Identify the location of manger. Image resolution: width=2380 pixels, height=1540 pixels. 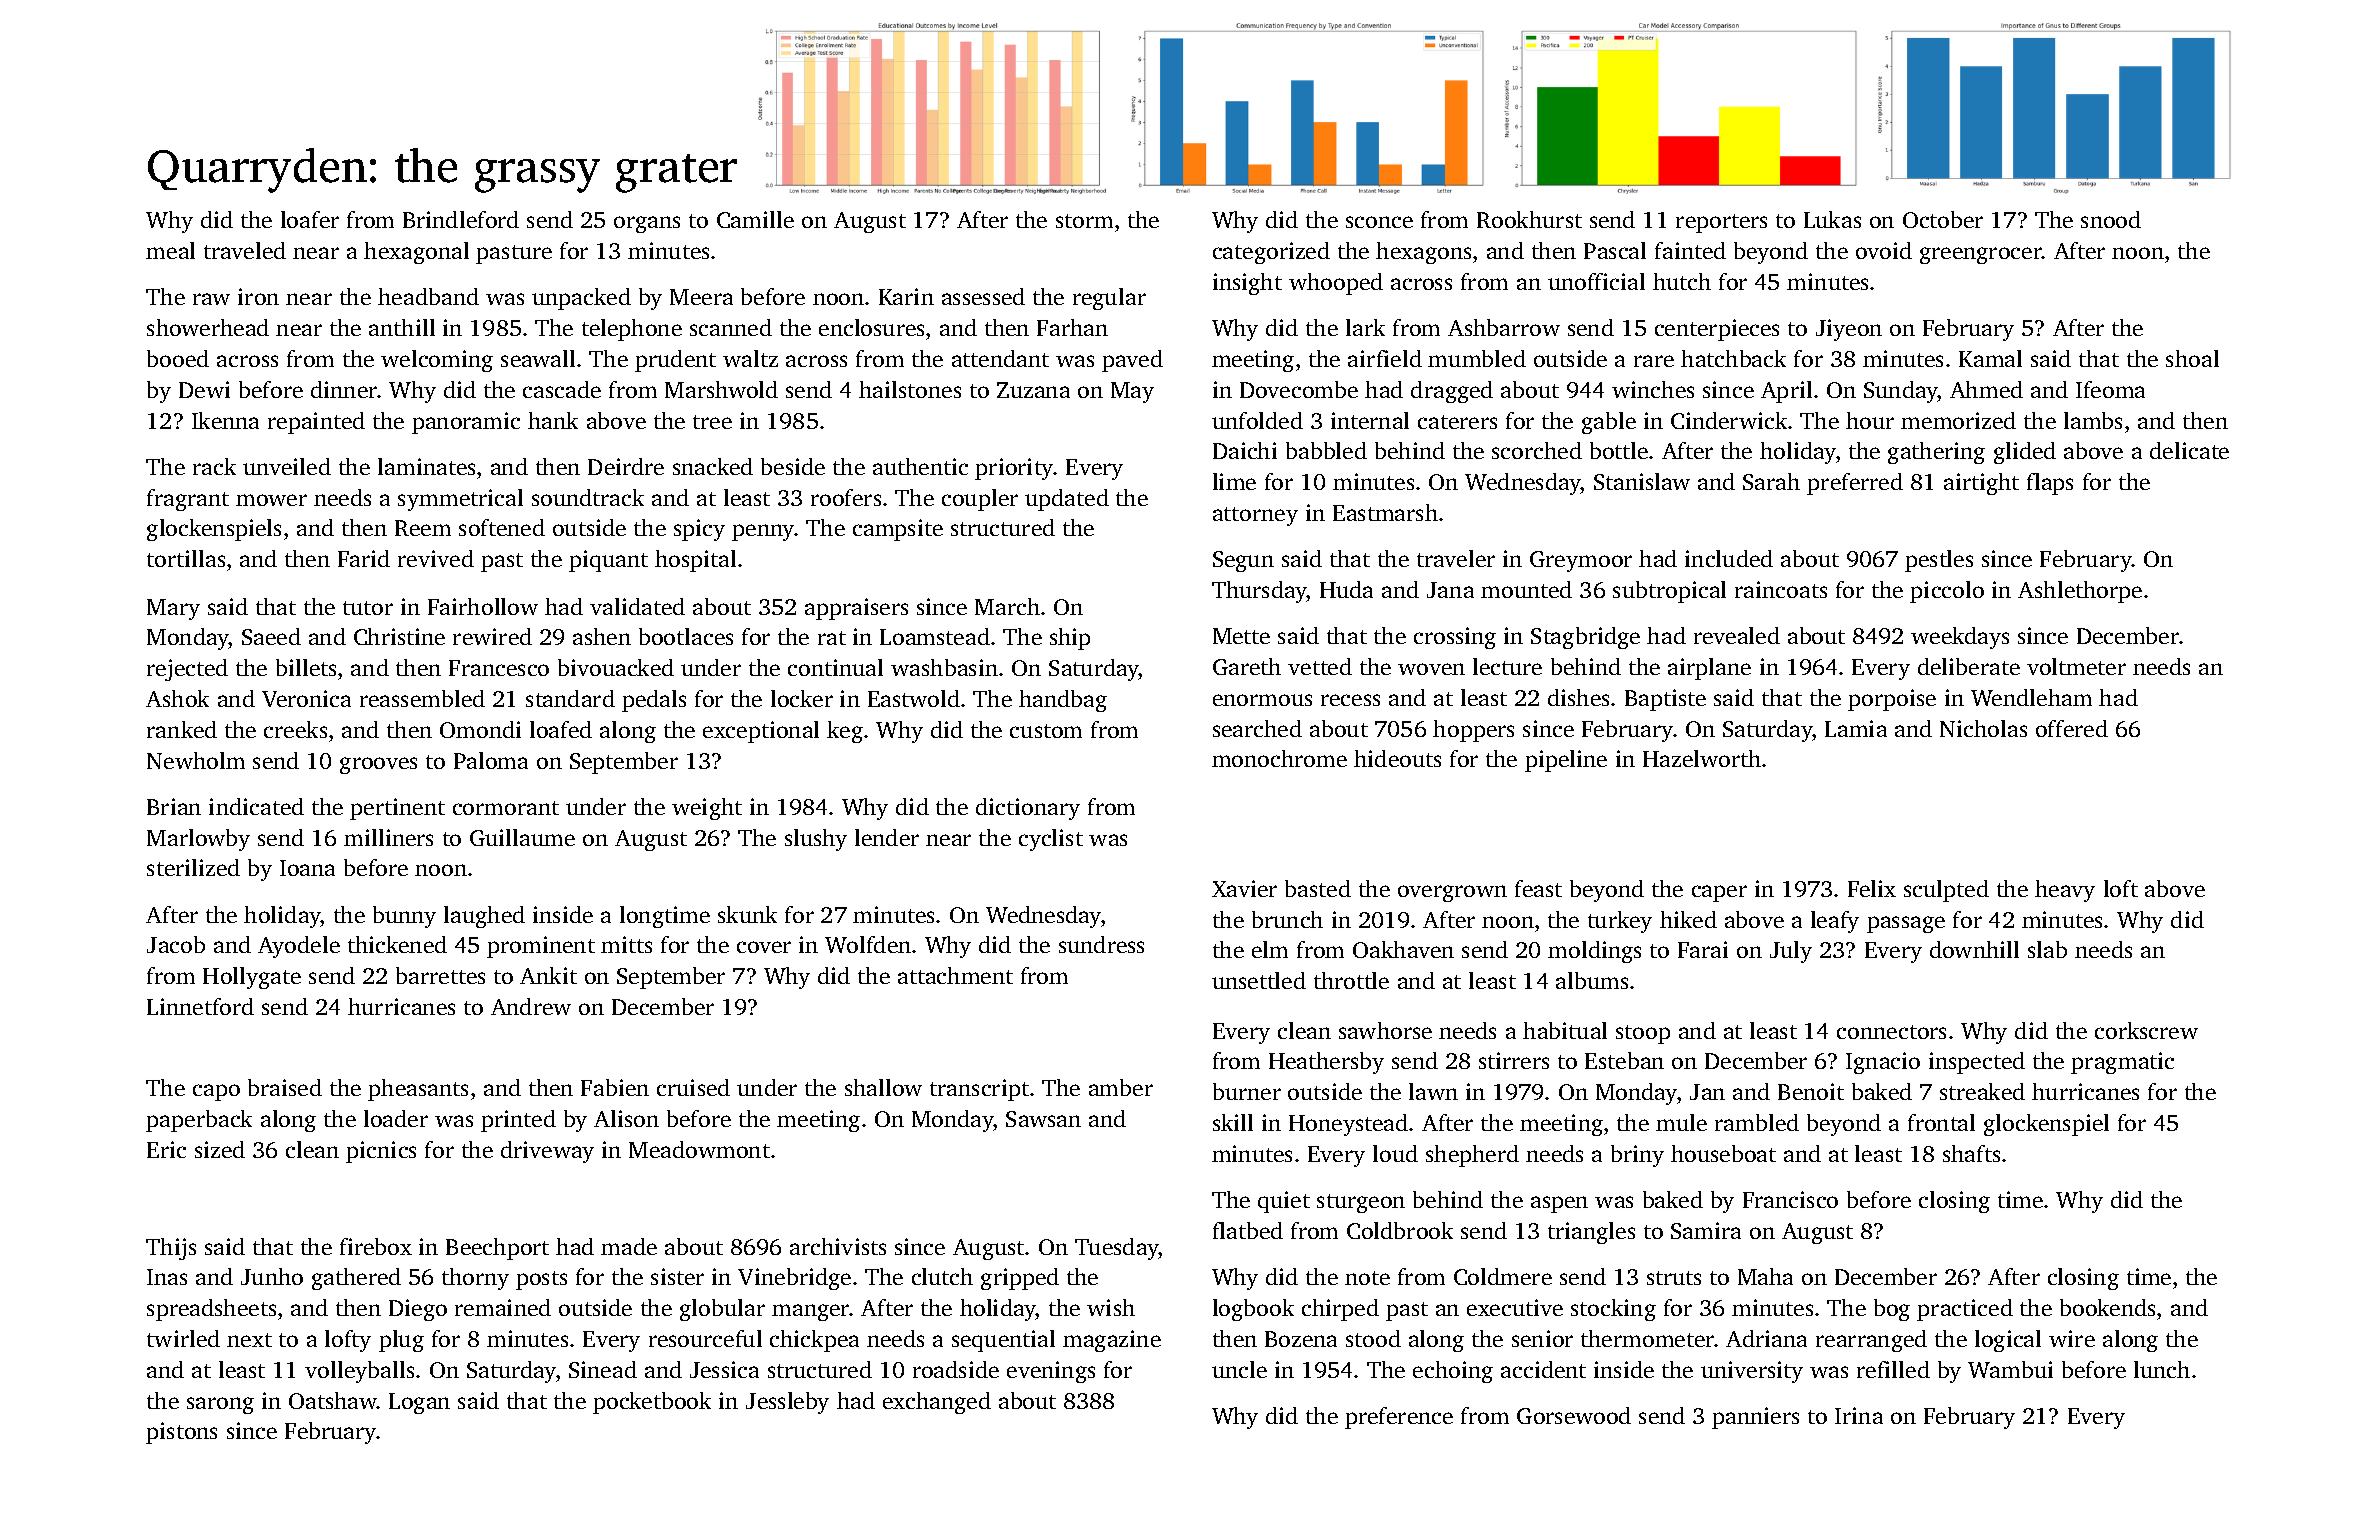
(811, 1312).
